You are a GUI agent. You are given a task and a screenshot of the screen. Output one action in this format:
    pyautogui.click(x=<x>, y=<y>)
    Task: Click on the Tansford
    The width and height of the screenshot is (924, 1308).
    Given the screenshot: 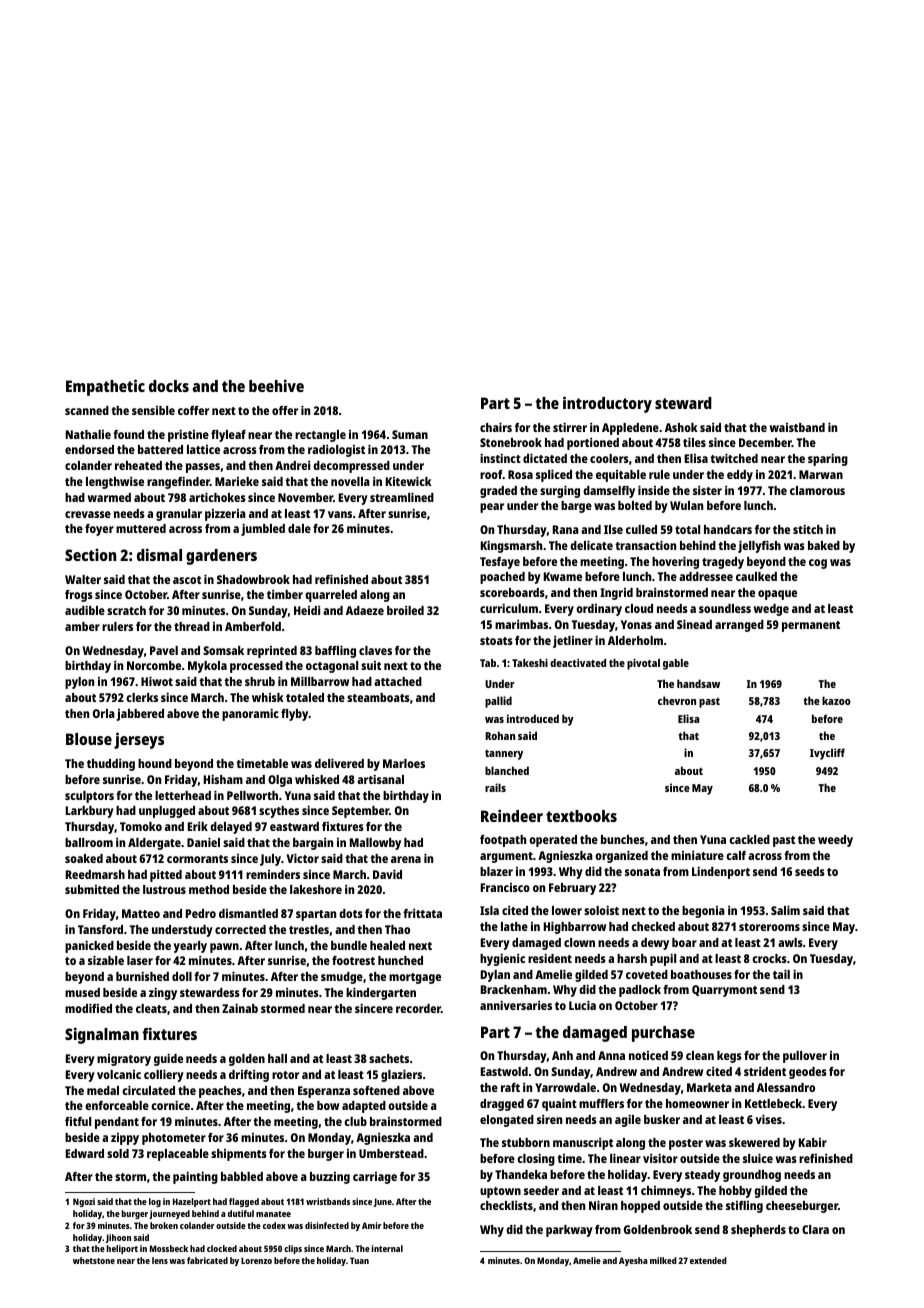 What is the action you would take?
    pyautogui.click(x=100, y=929)
